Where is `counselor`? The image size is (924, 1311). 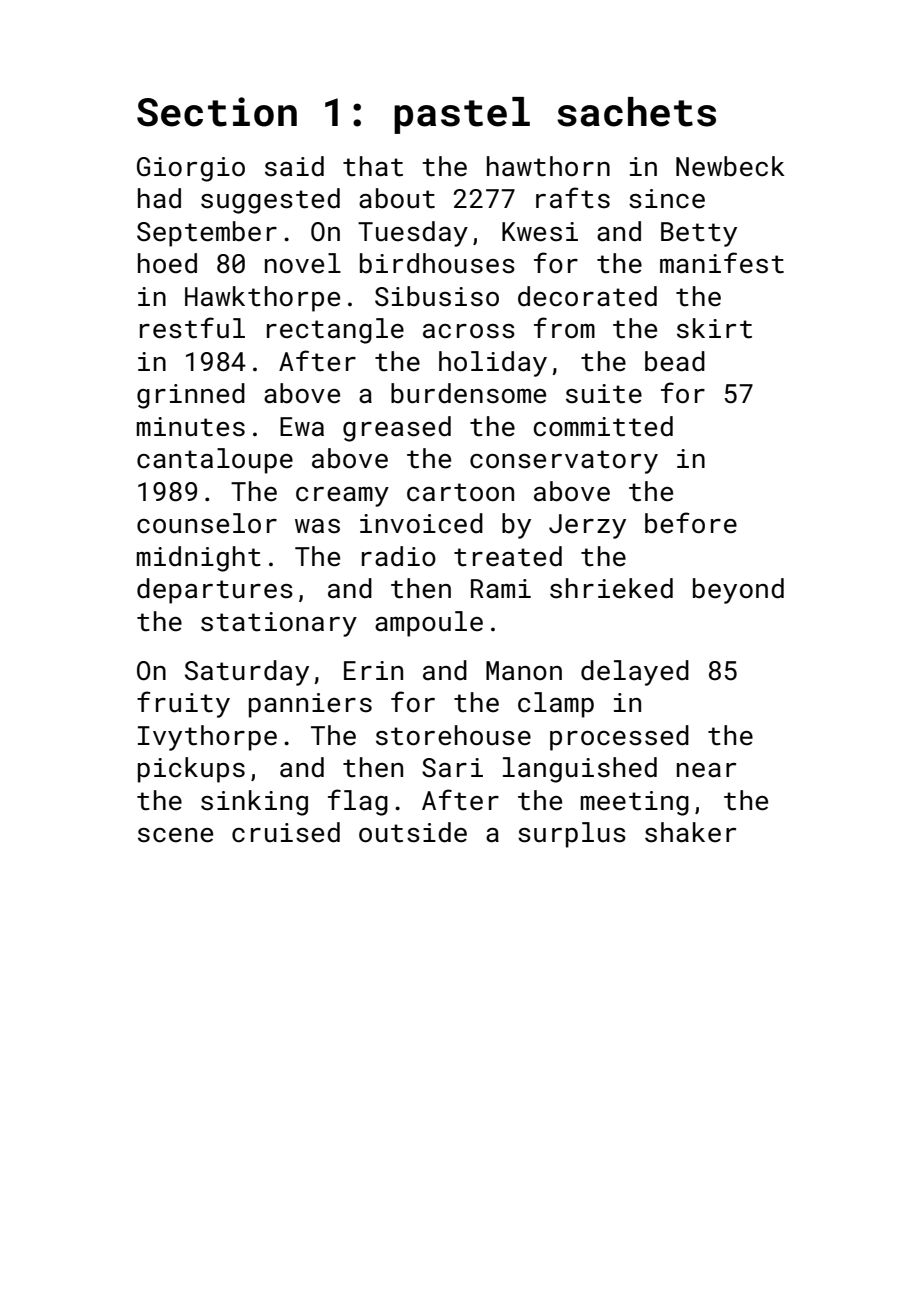 counselor is located at coordinates (207, 523).
